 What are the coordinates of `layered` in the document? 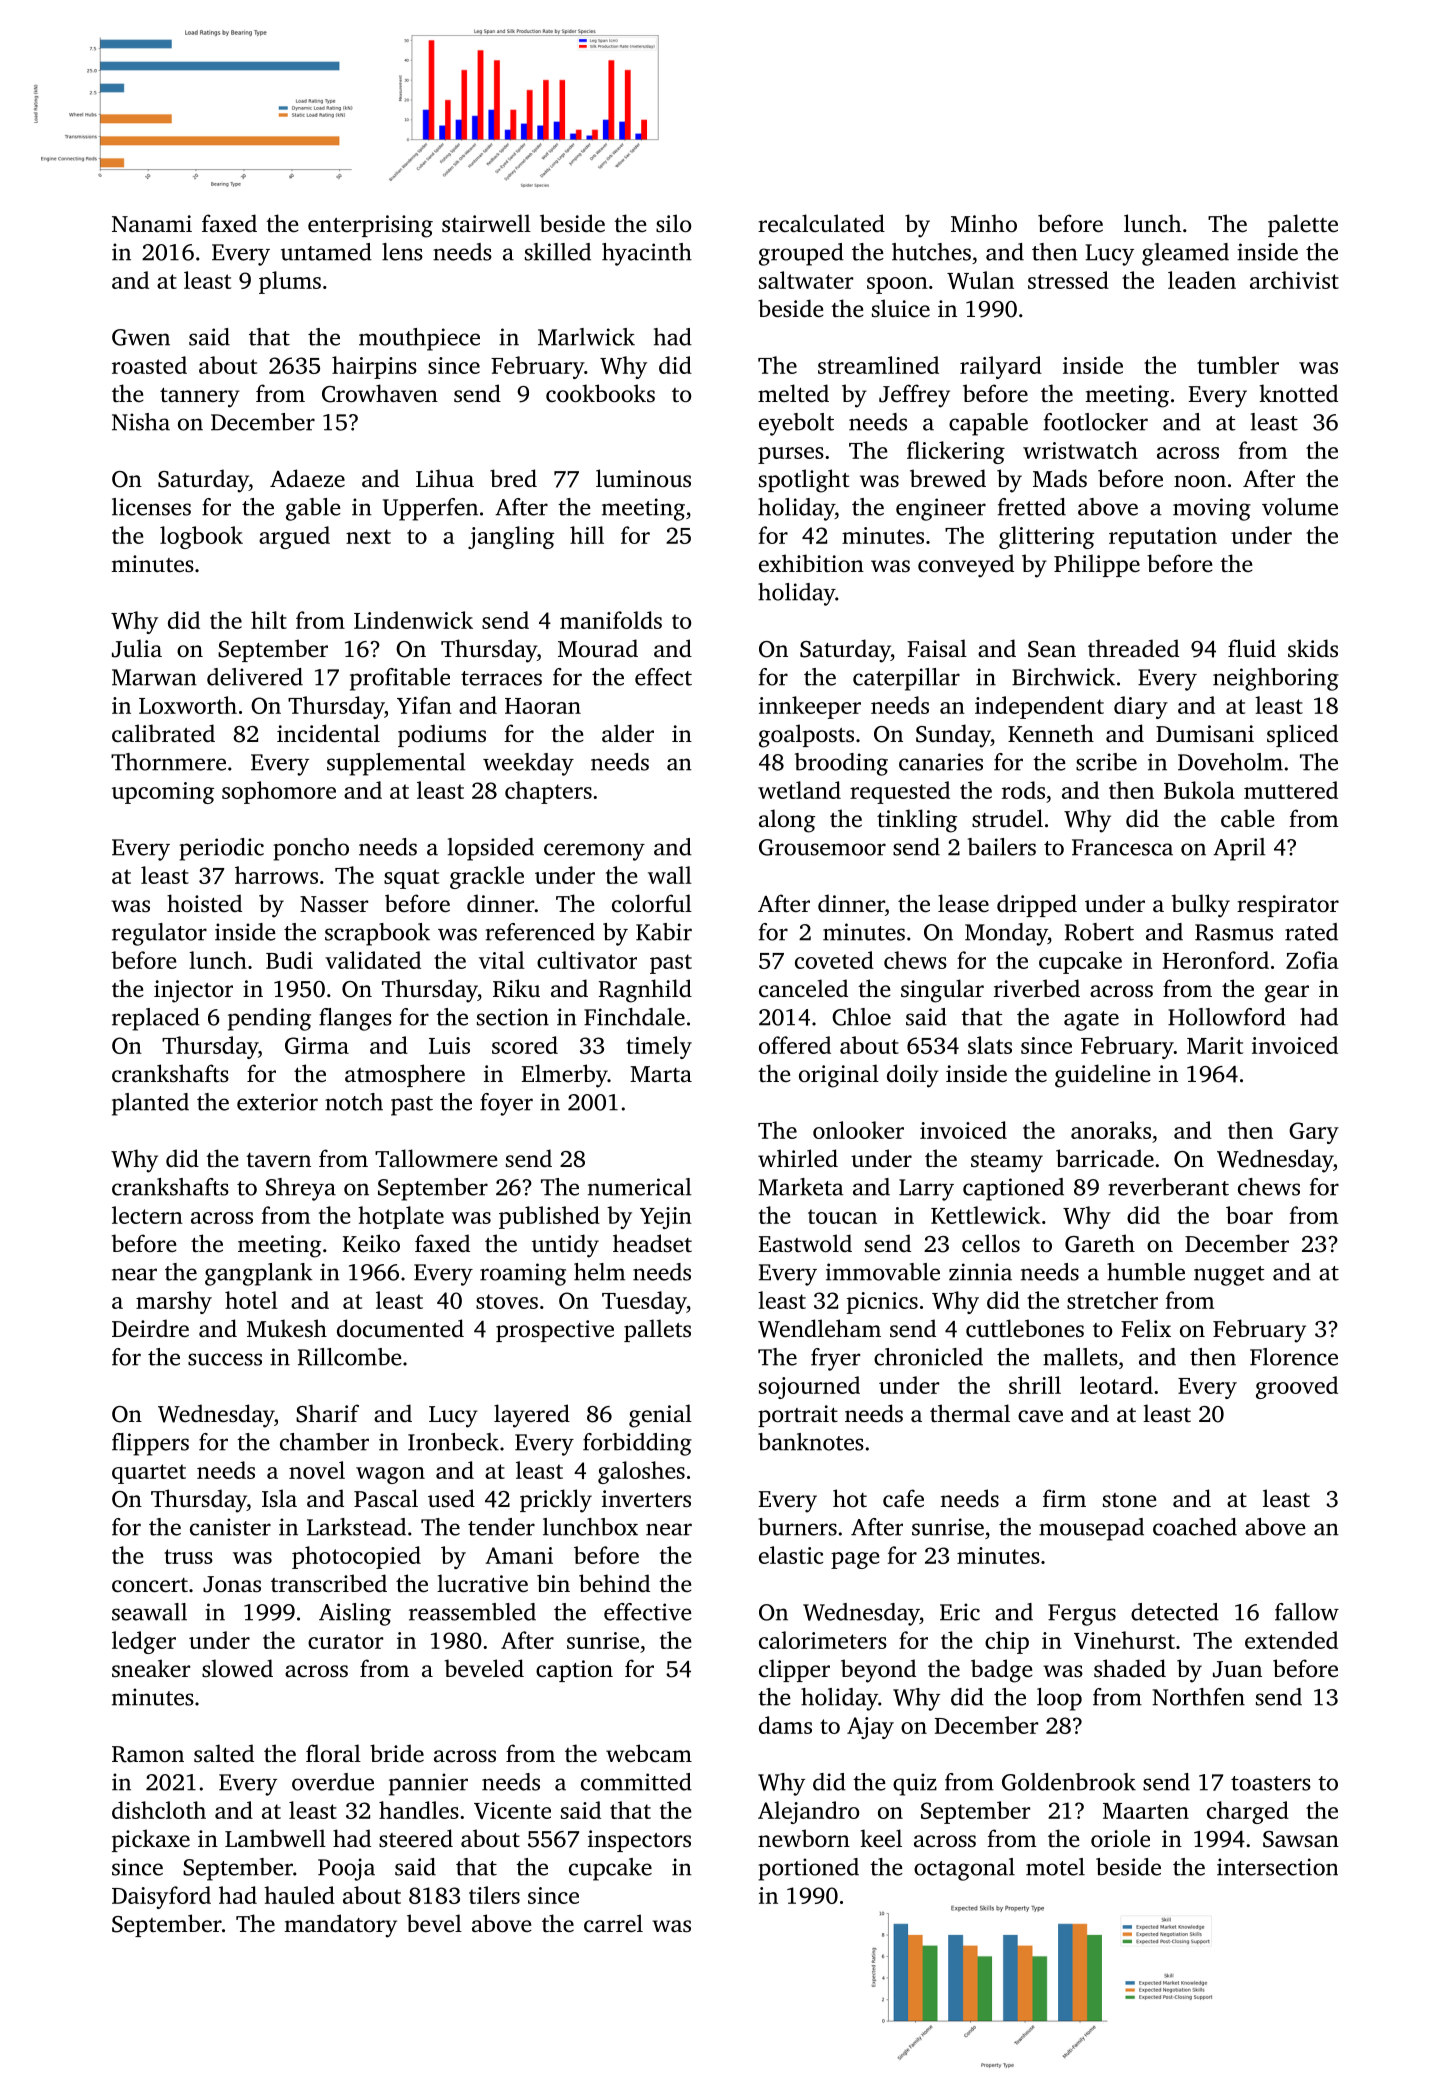 It's located at (532, 1416).
